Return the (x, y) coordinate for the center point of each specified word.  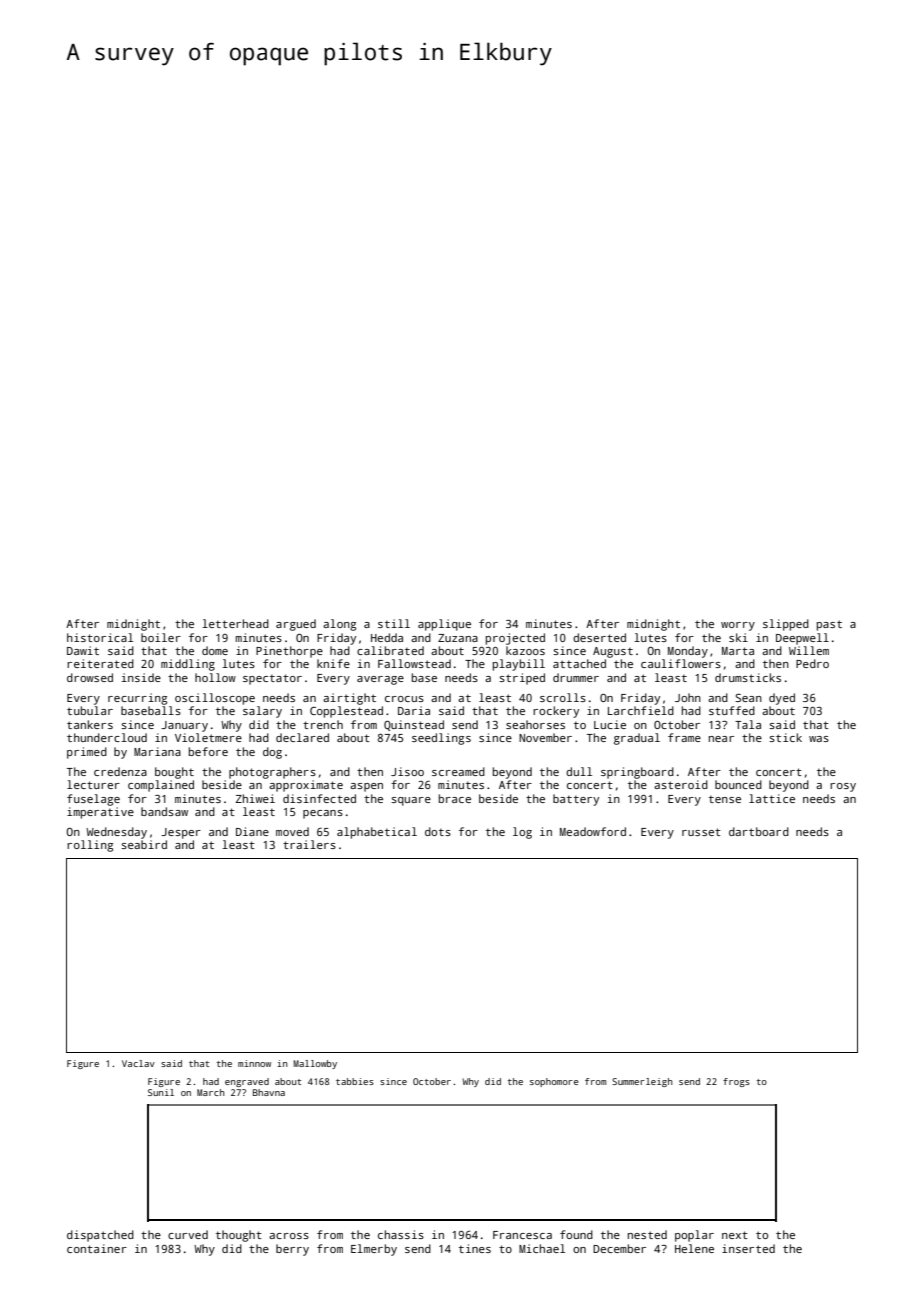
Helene (694, 1248)
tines (475, 1248)
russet (701, 832)
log (522, 833)
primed (87, 753)
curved (188, 1234)
